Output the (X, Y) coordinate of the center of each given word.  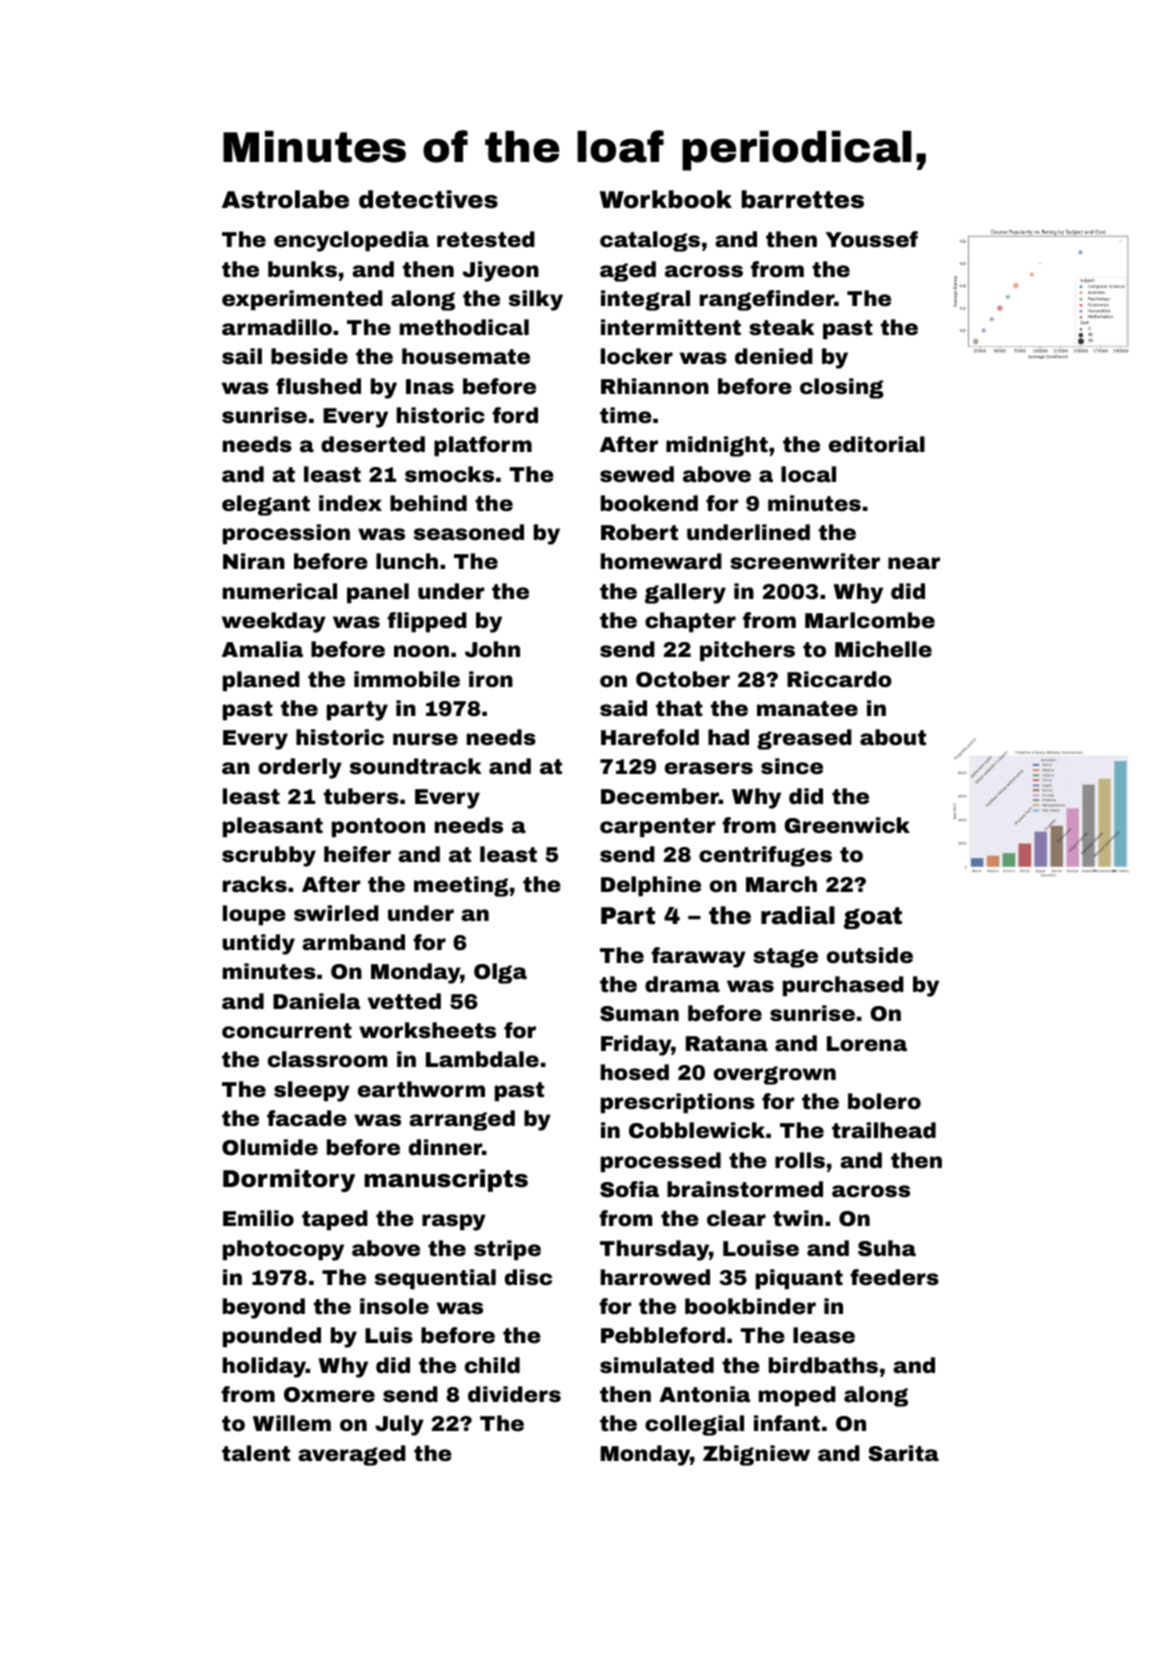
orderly (300, 768)
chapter (690, 622)
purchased (843, 986)
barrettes (802, 199)
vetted (404, 1001)
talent (256, 1453)
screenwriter (805, 561)
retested (486, 239)
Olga (500, 973)
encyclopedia (351, 241)
